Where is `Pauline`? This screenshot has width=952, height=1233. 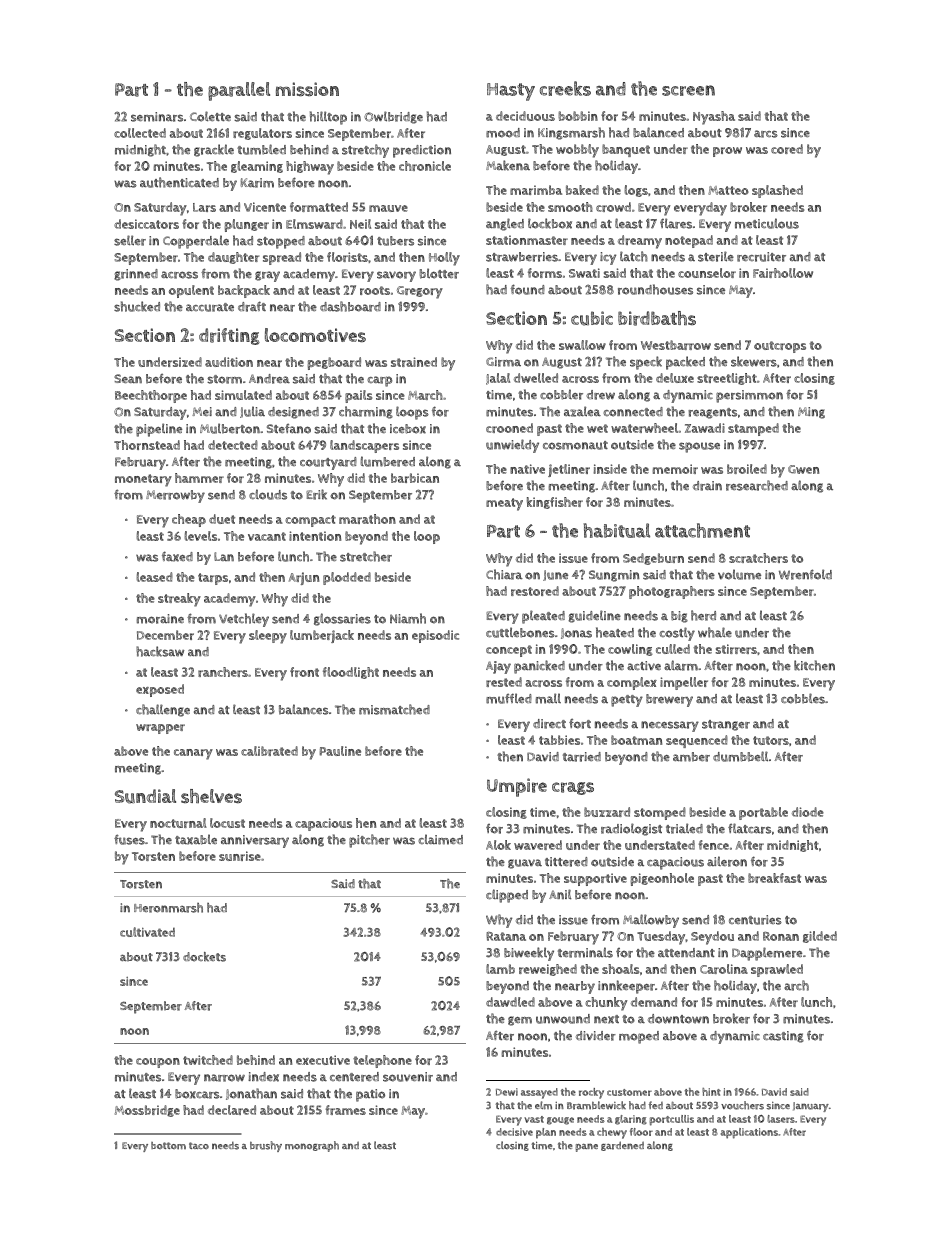 Pauline is located at coordinates (340, 751).
